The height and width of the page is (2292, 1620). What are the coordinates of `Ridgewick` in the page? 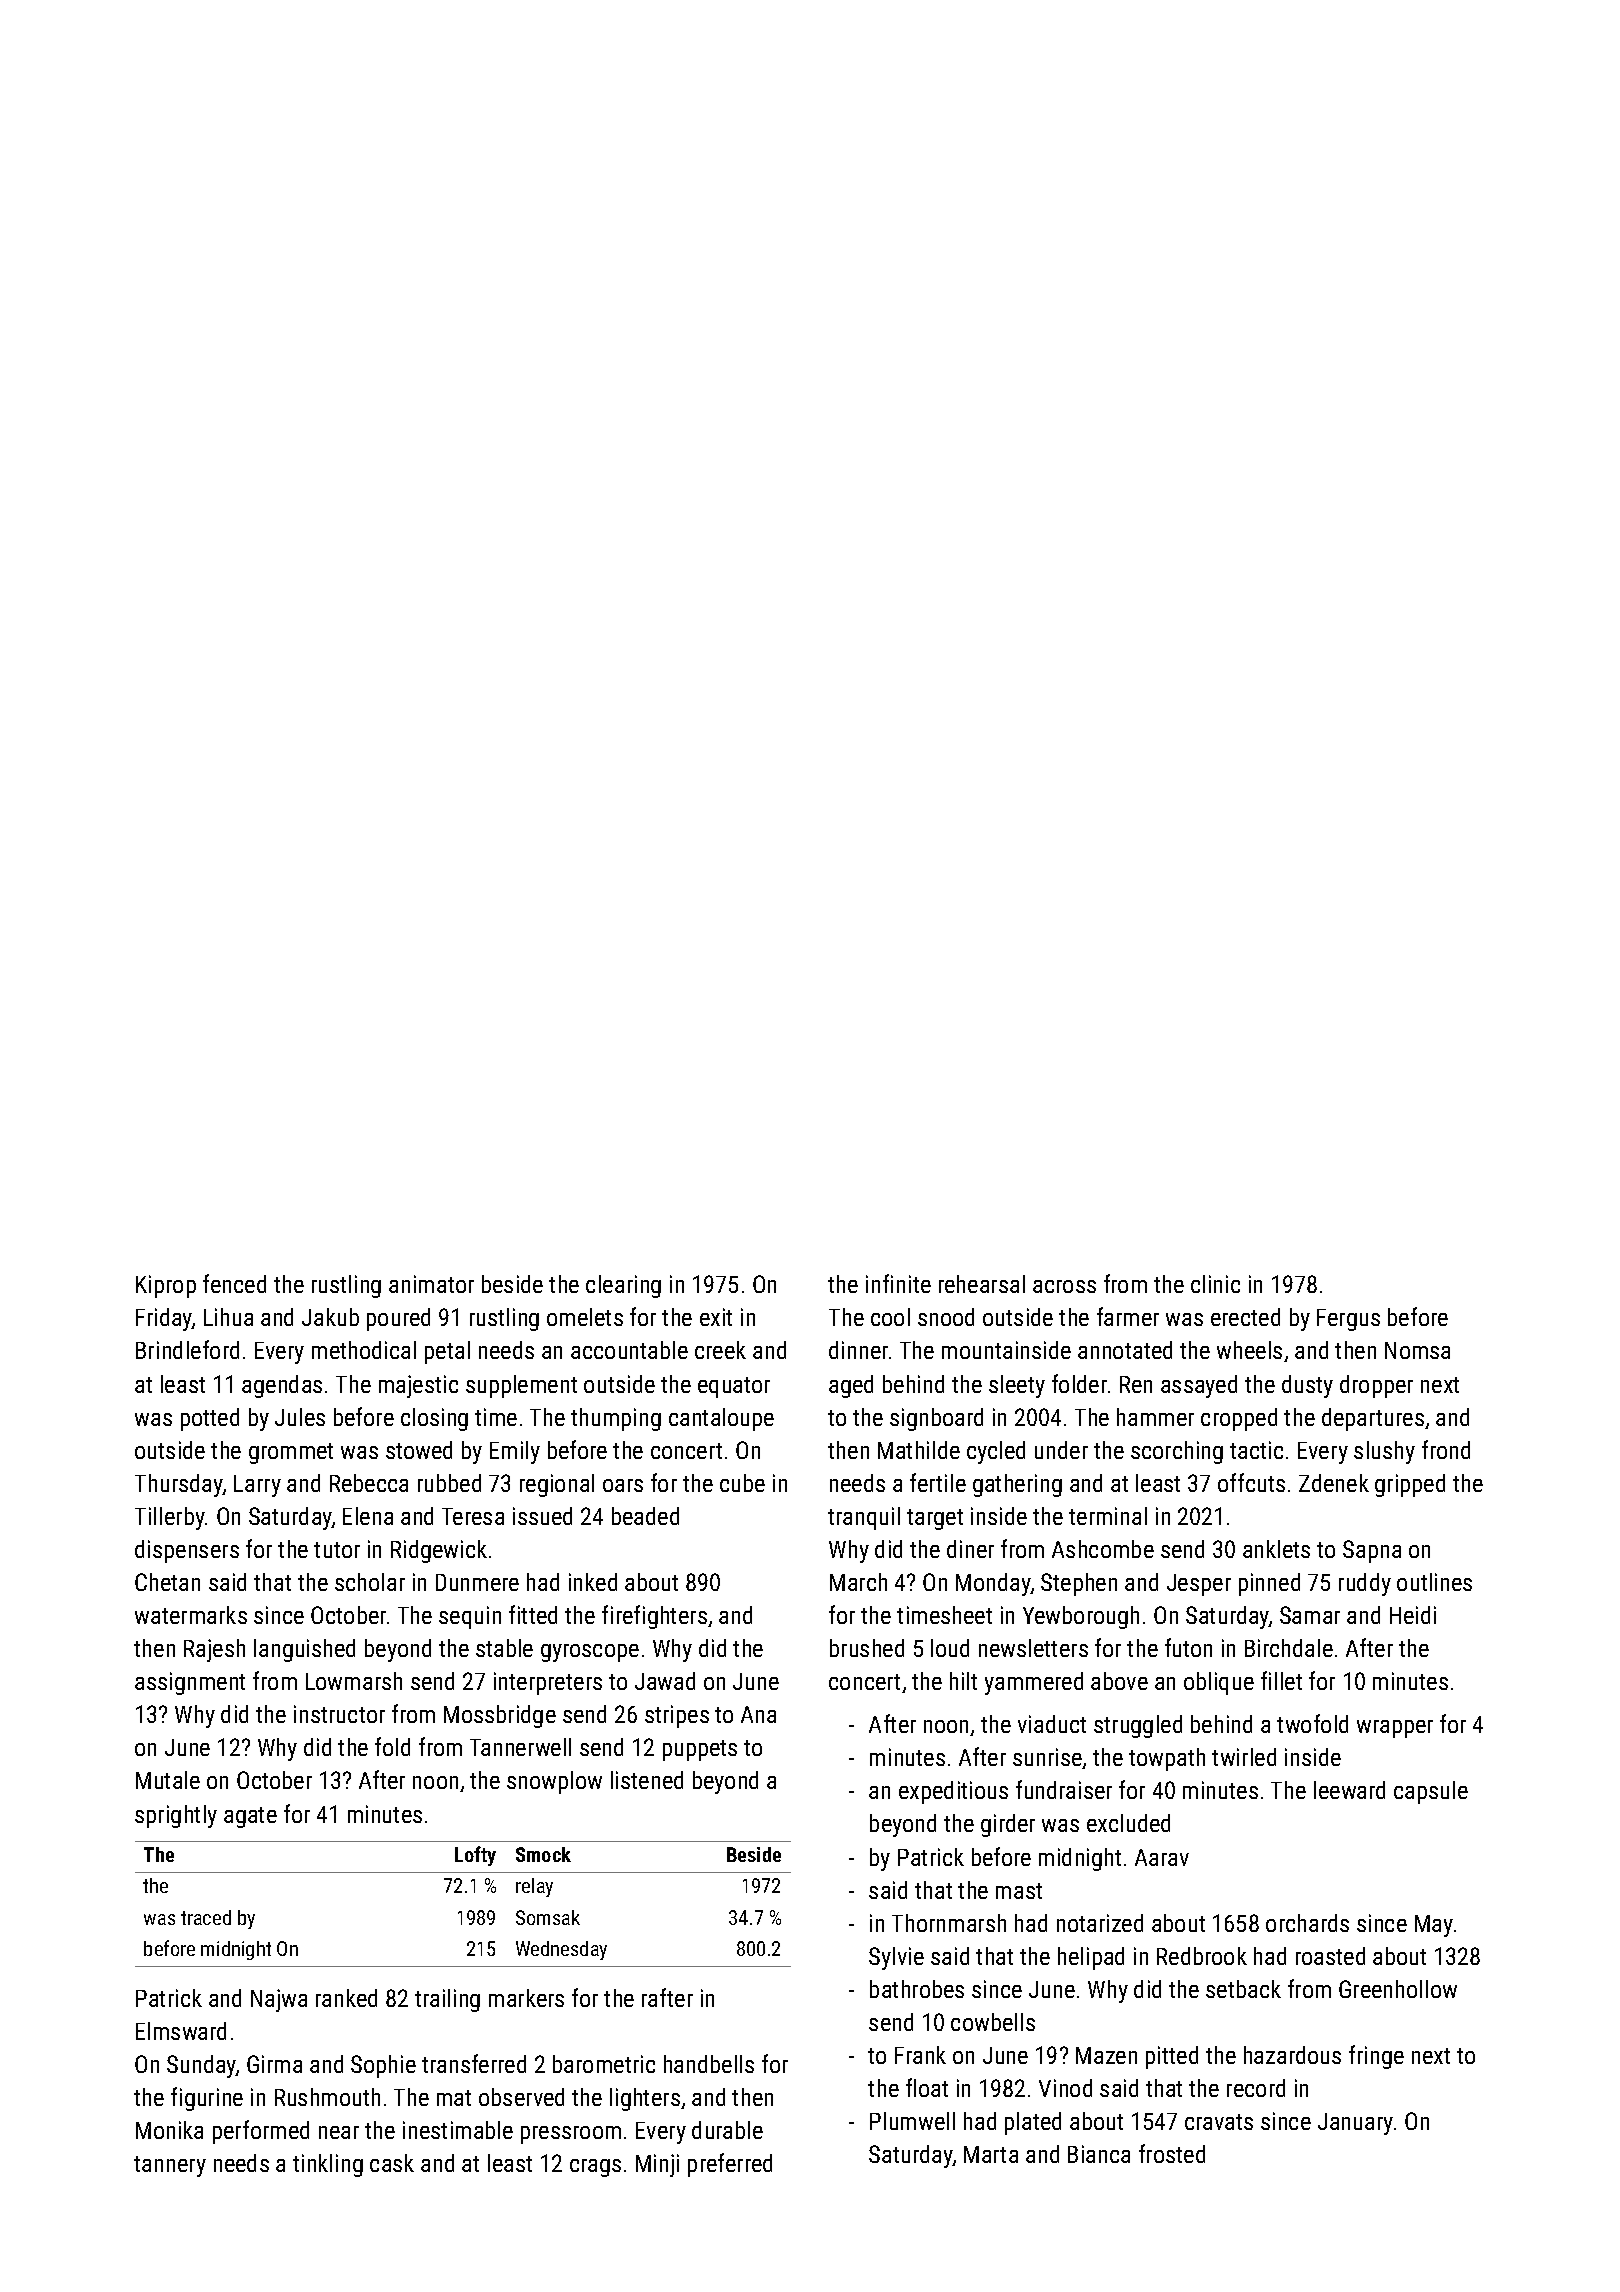 It's located at (439, 1551).
